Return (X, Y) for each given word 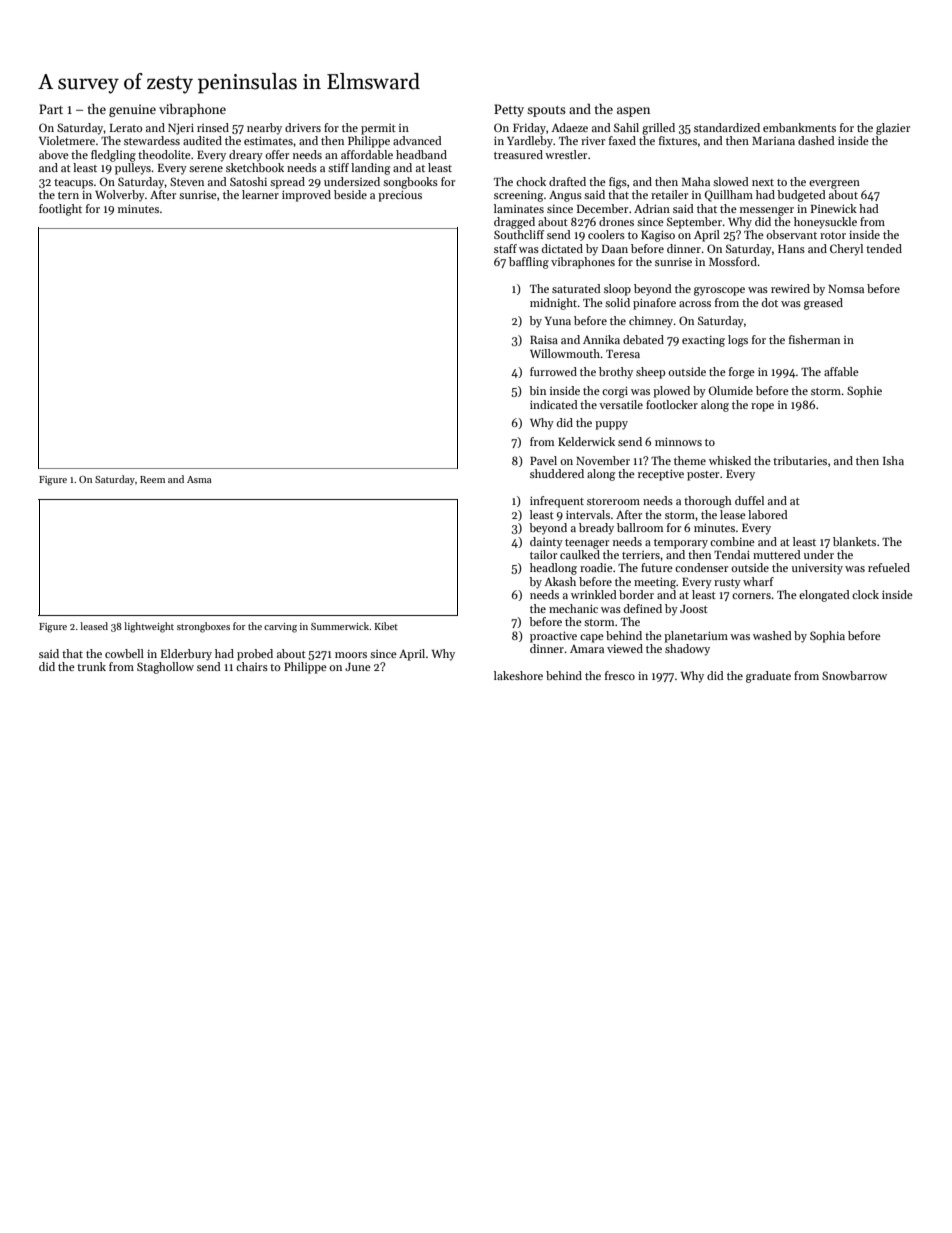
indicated (554, 404)
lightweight (149, 627)
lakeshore (518, 675)
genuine (132, 110)
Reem (152, 479)
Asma (199, 479)
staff (505, 248)
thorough (708, 502)
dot (770, 302)
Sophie (864, 392)
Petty (509, 110)
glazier (893, 129)
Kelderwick (586, 441)
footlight (60, 210)
